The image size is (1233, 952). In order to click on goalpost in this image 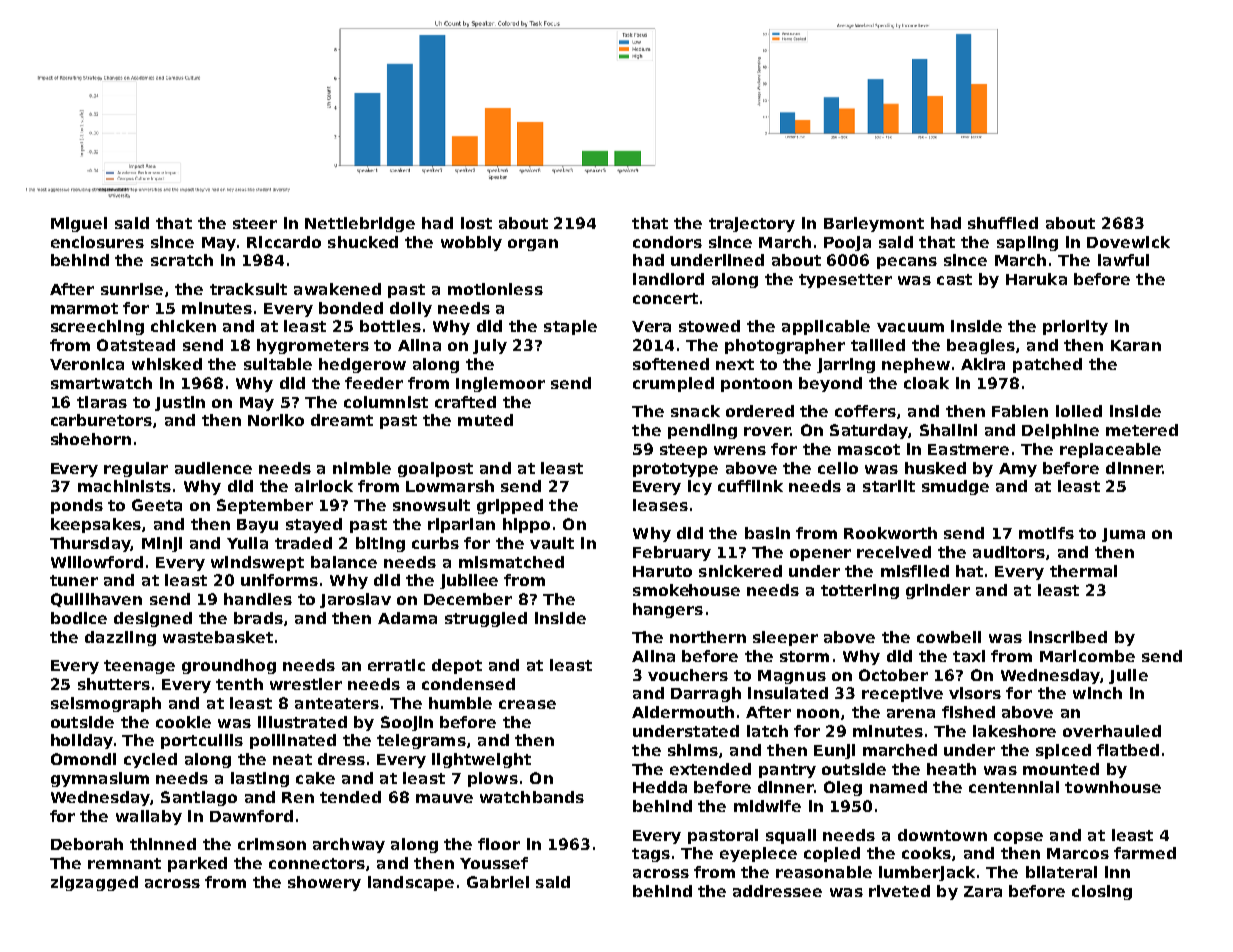, I will do `click(435, 469)`.
